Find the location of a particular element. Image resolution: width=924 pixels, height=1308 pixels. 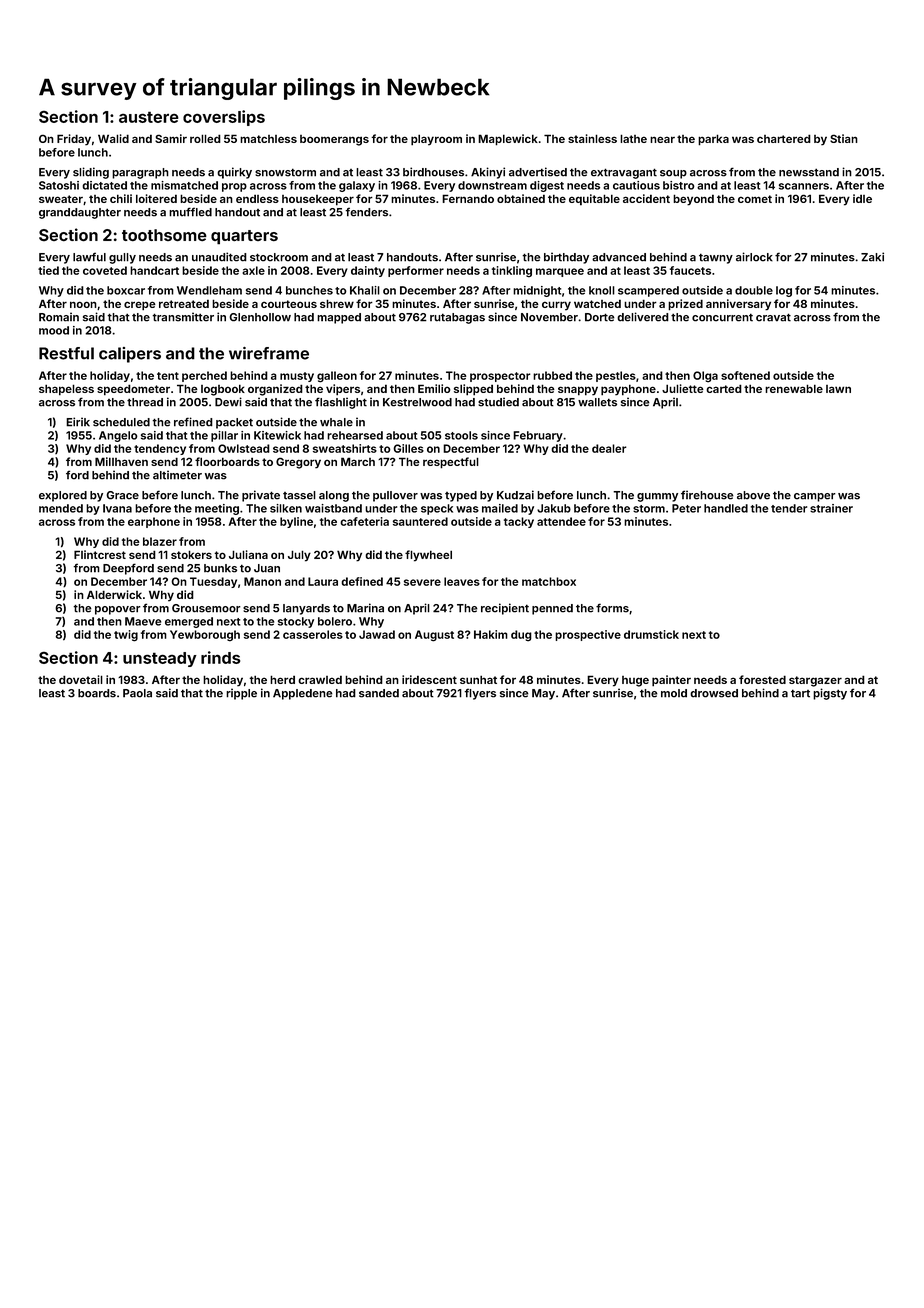

strainer is located at coordinates (831, 508).
